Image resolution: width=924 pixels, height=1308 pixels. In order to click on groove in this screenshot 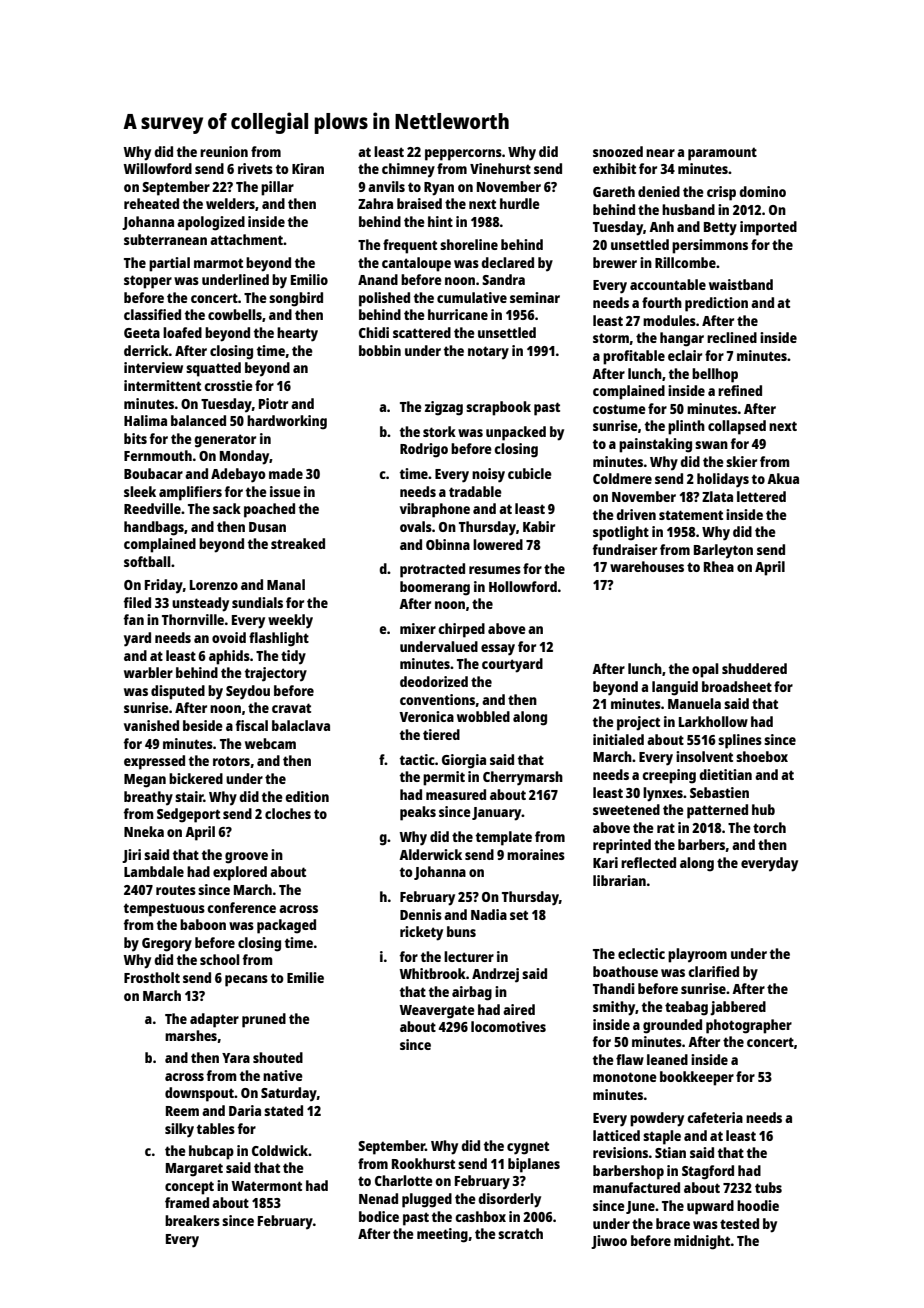, I will do `click(246, 858)`.
